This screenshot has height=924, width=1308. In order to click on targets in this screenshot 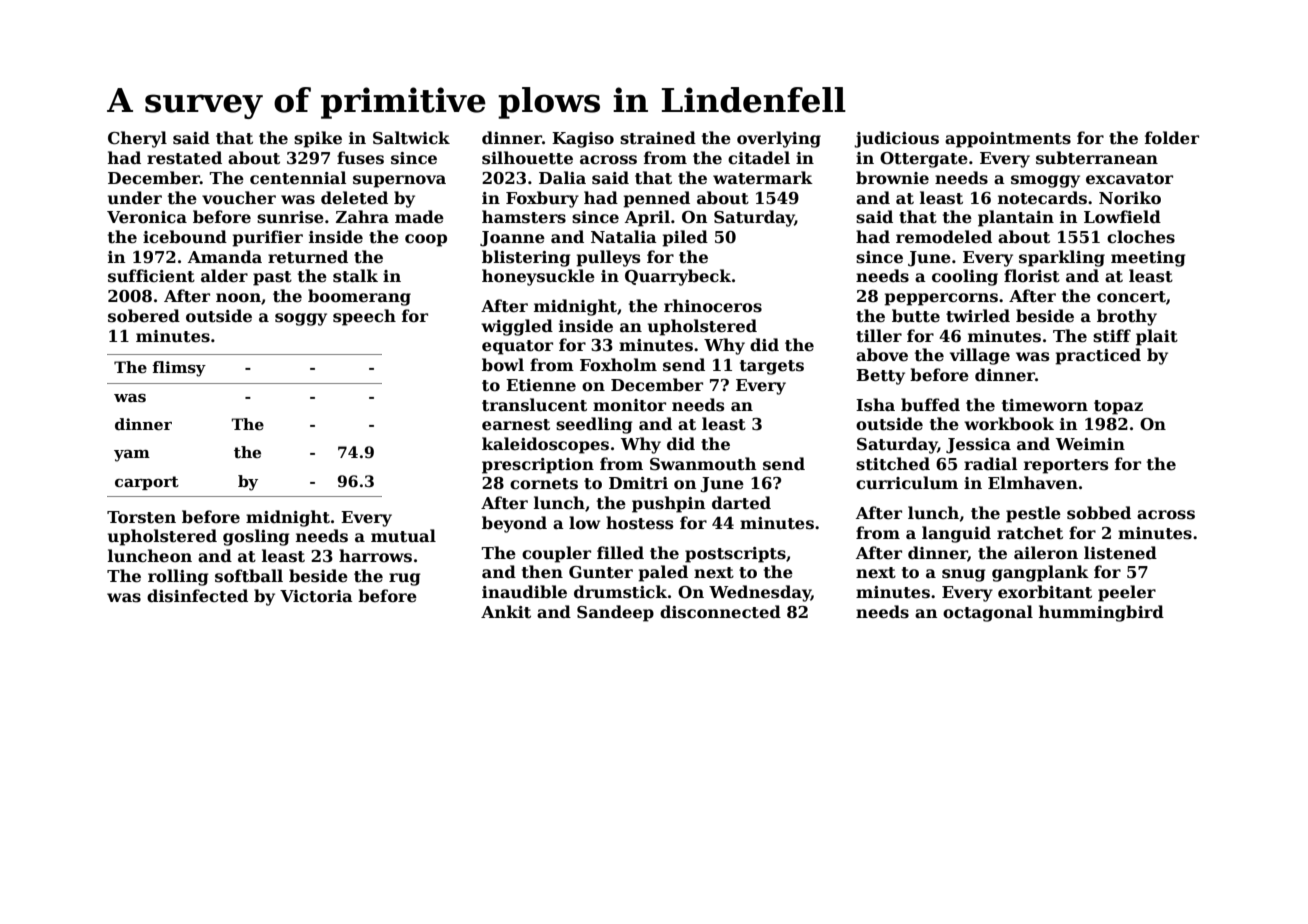, I will do `click(772, 367)`.
